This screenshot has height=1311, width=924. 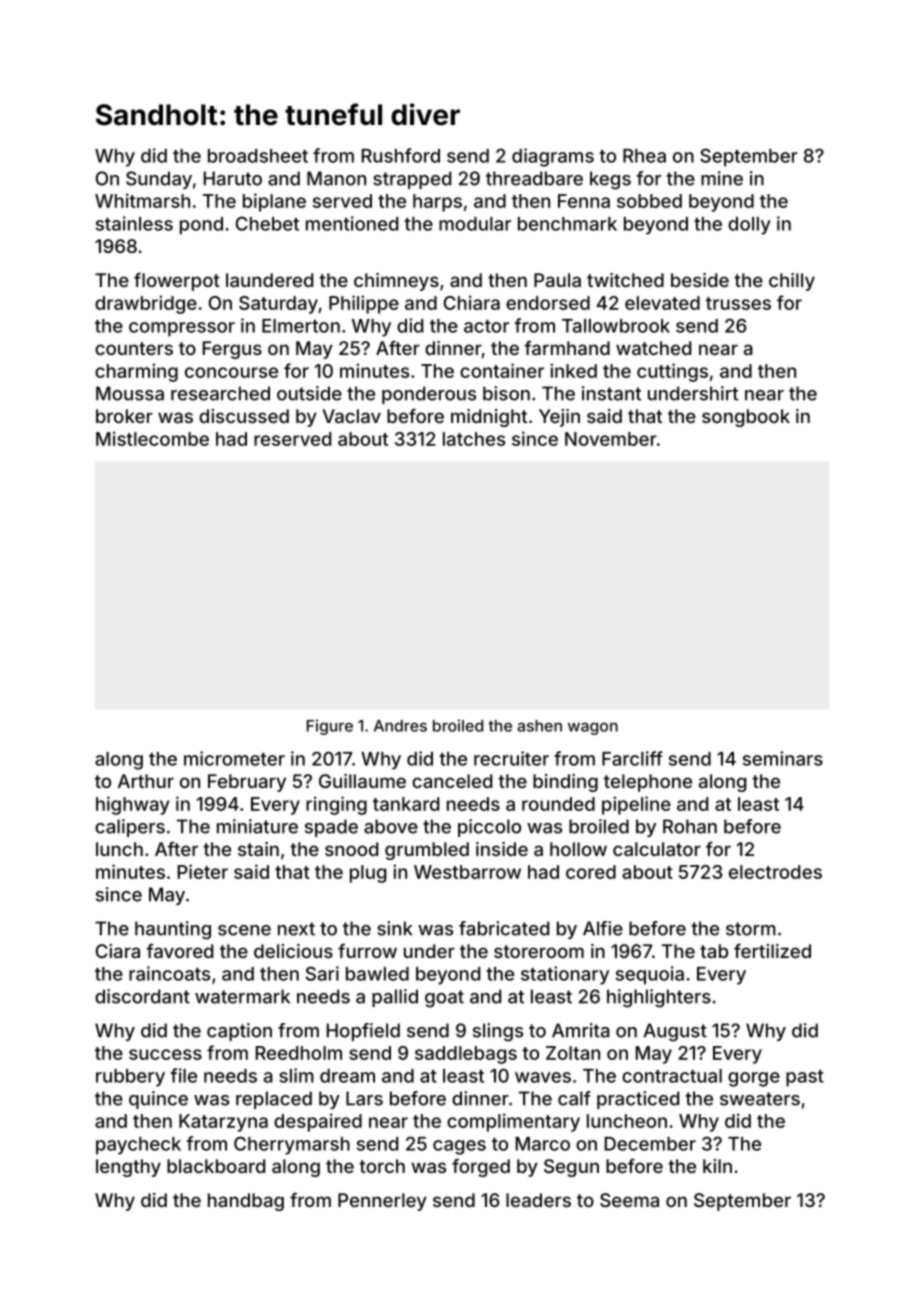 What do you see at coordinates (234, 758) in the screenshot?
I see `micrometer` at bounding box center [234, 758].
